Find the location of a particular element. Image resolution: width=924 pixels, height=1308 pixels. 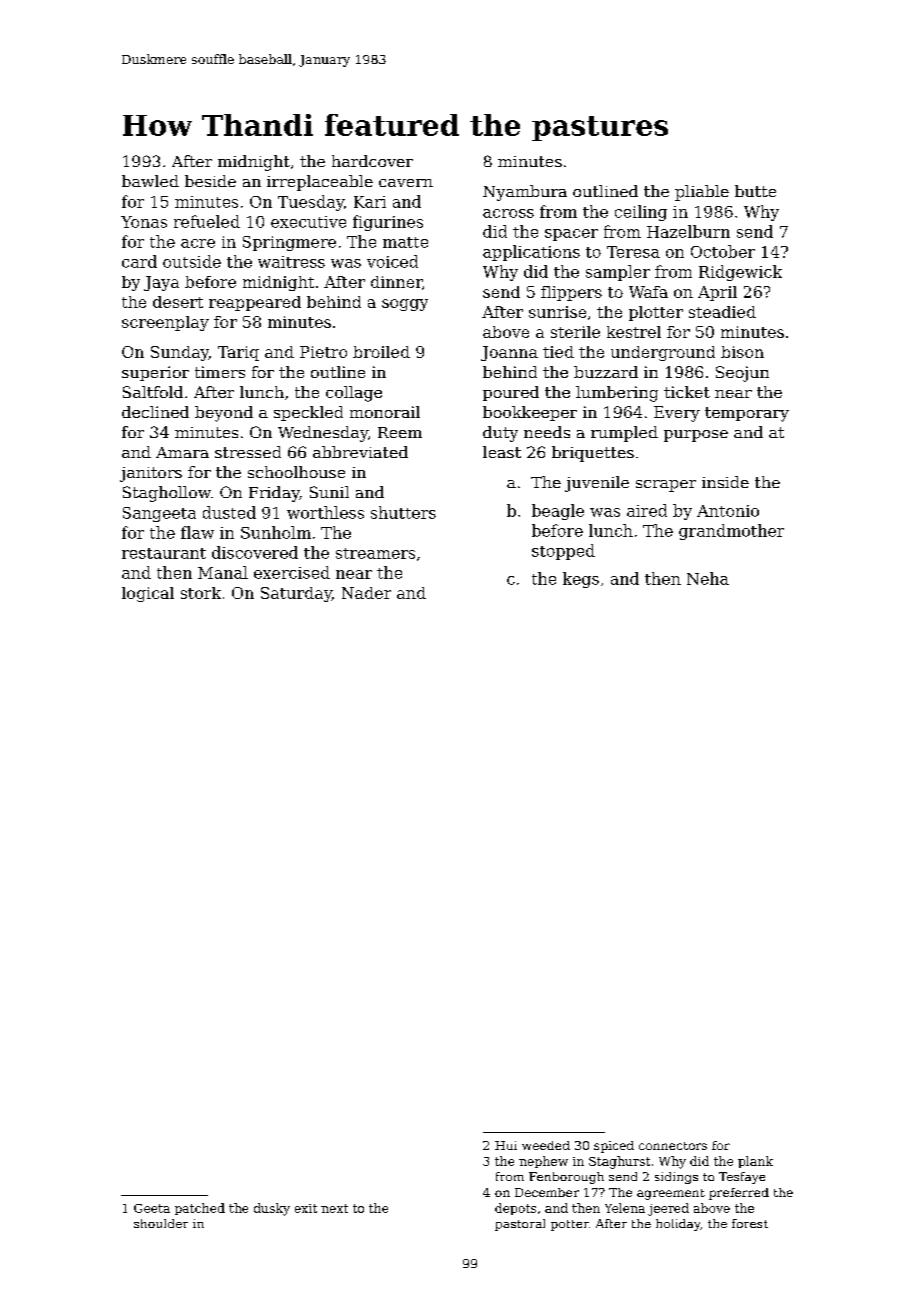

Neha is located at coordinates (708, 578).
